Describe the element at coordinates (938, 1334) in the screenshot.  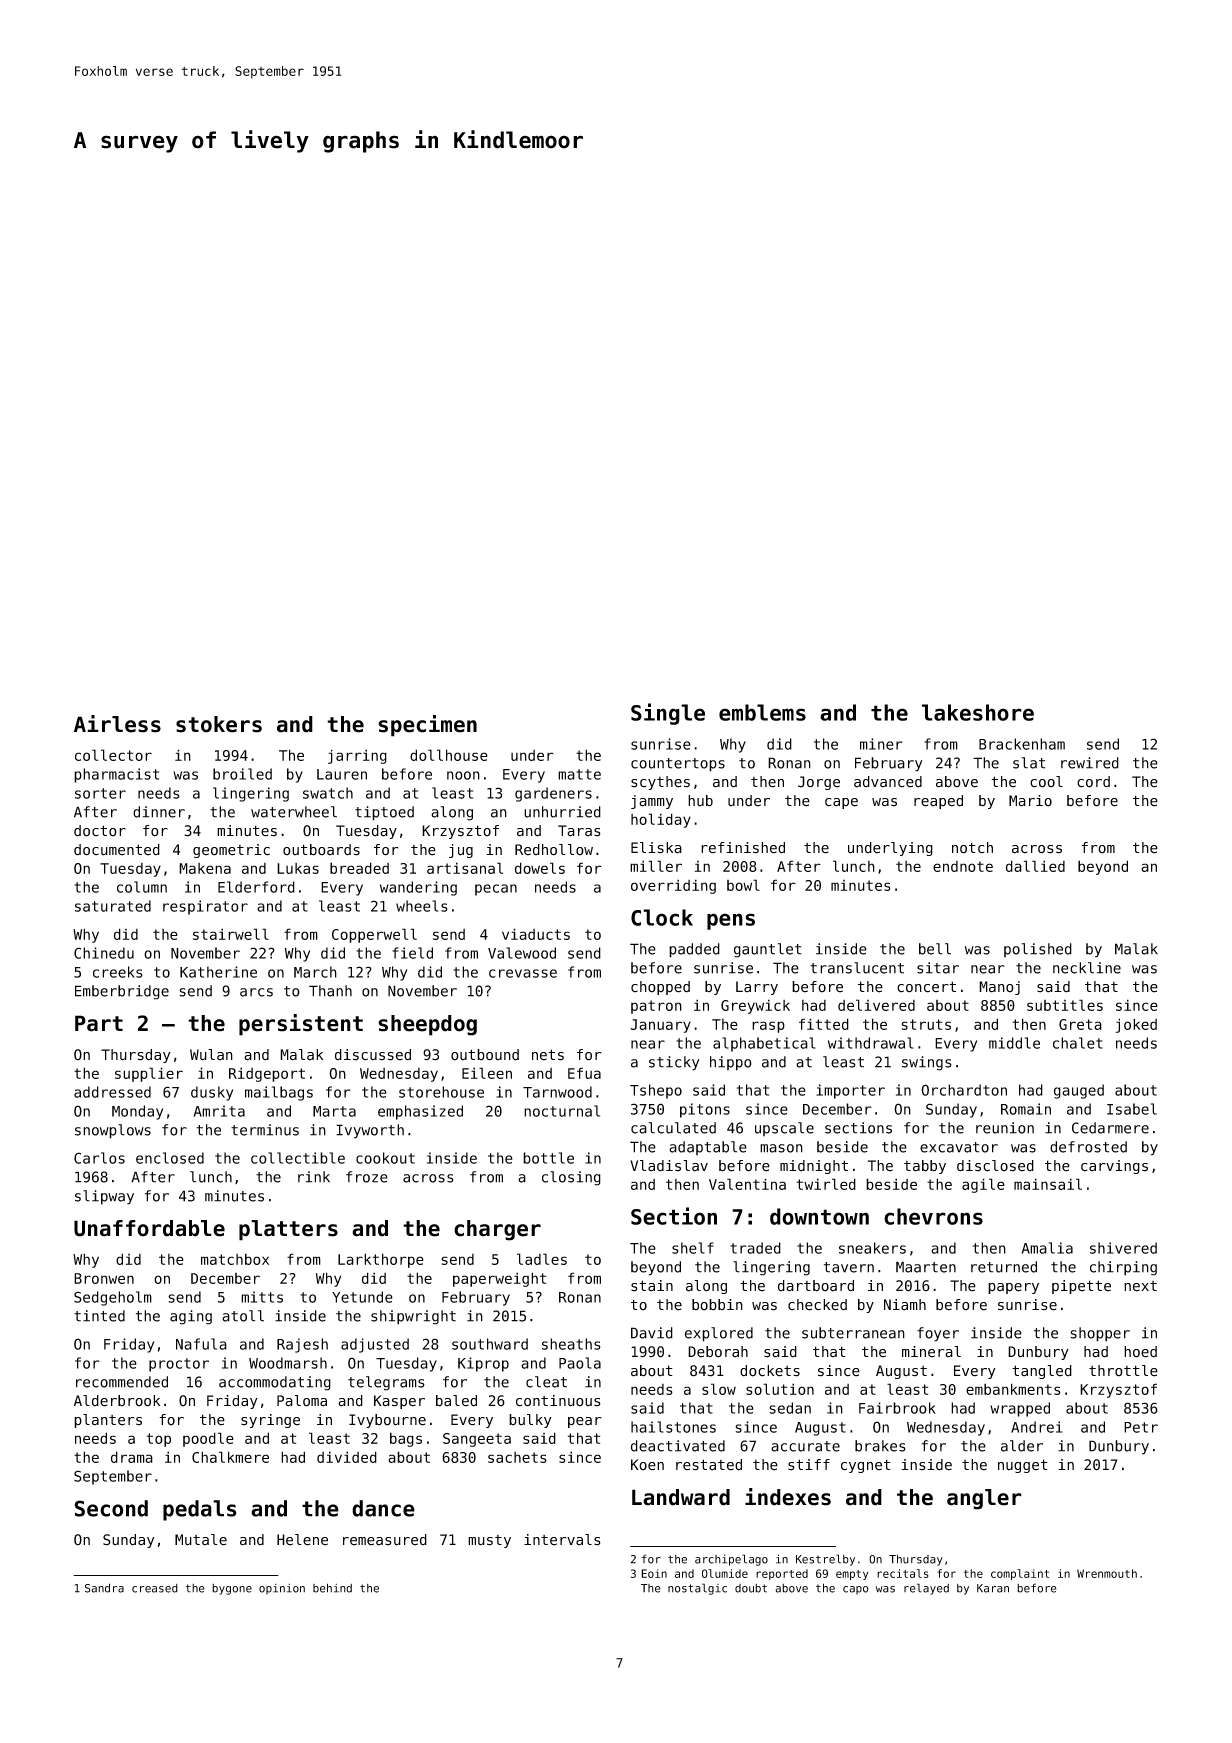
I see `foyer` at that location.
